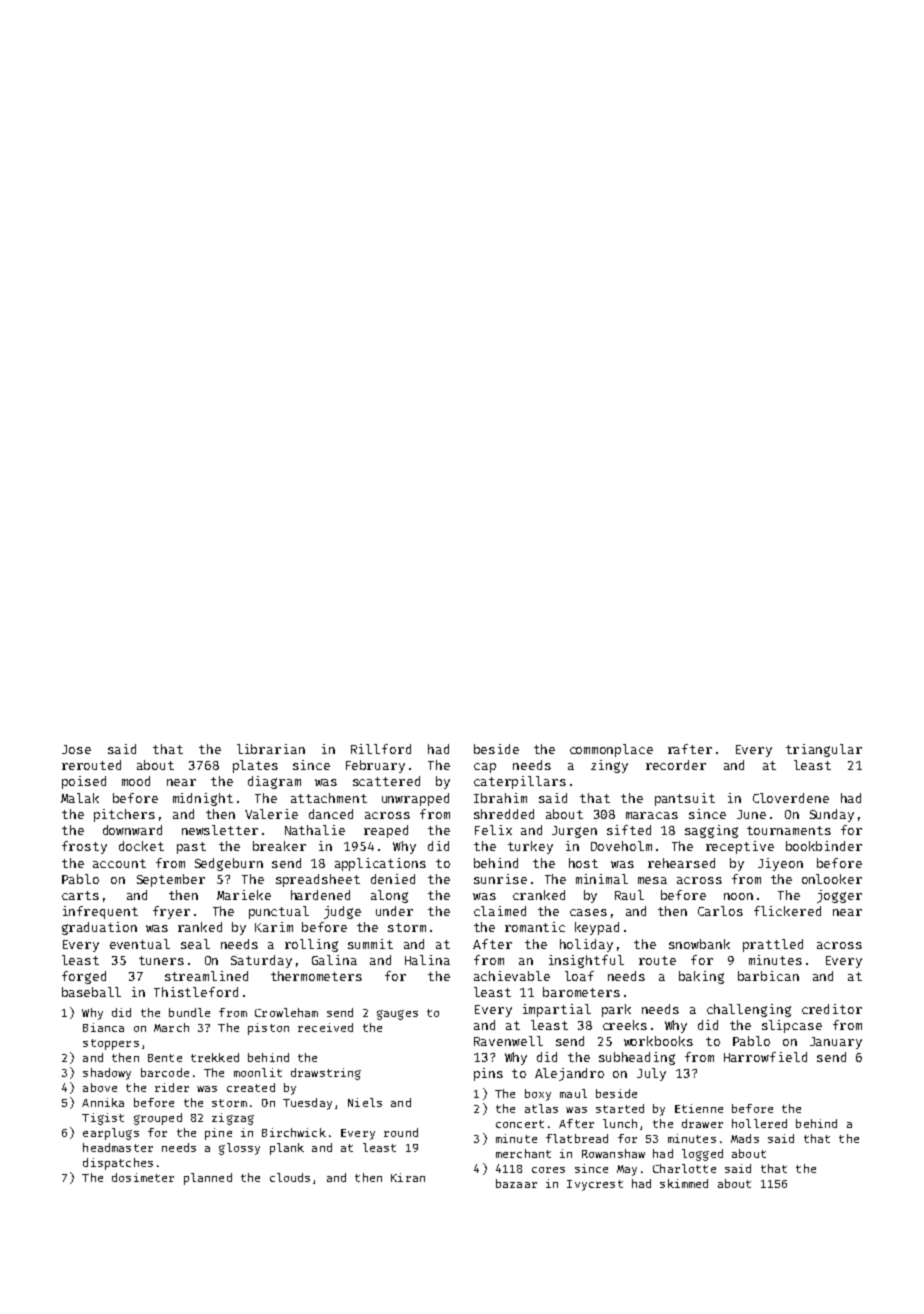  Describe the element at coordinates (76, 749) in the page. I see `Jose` at that location.
